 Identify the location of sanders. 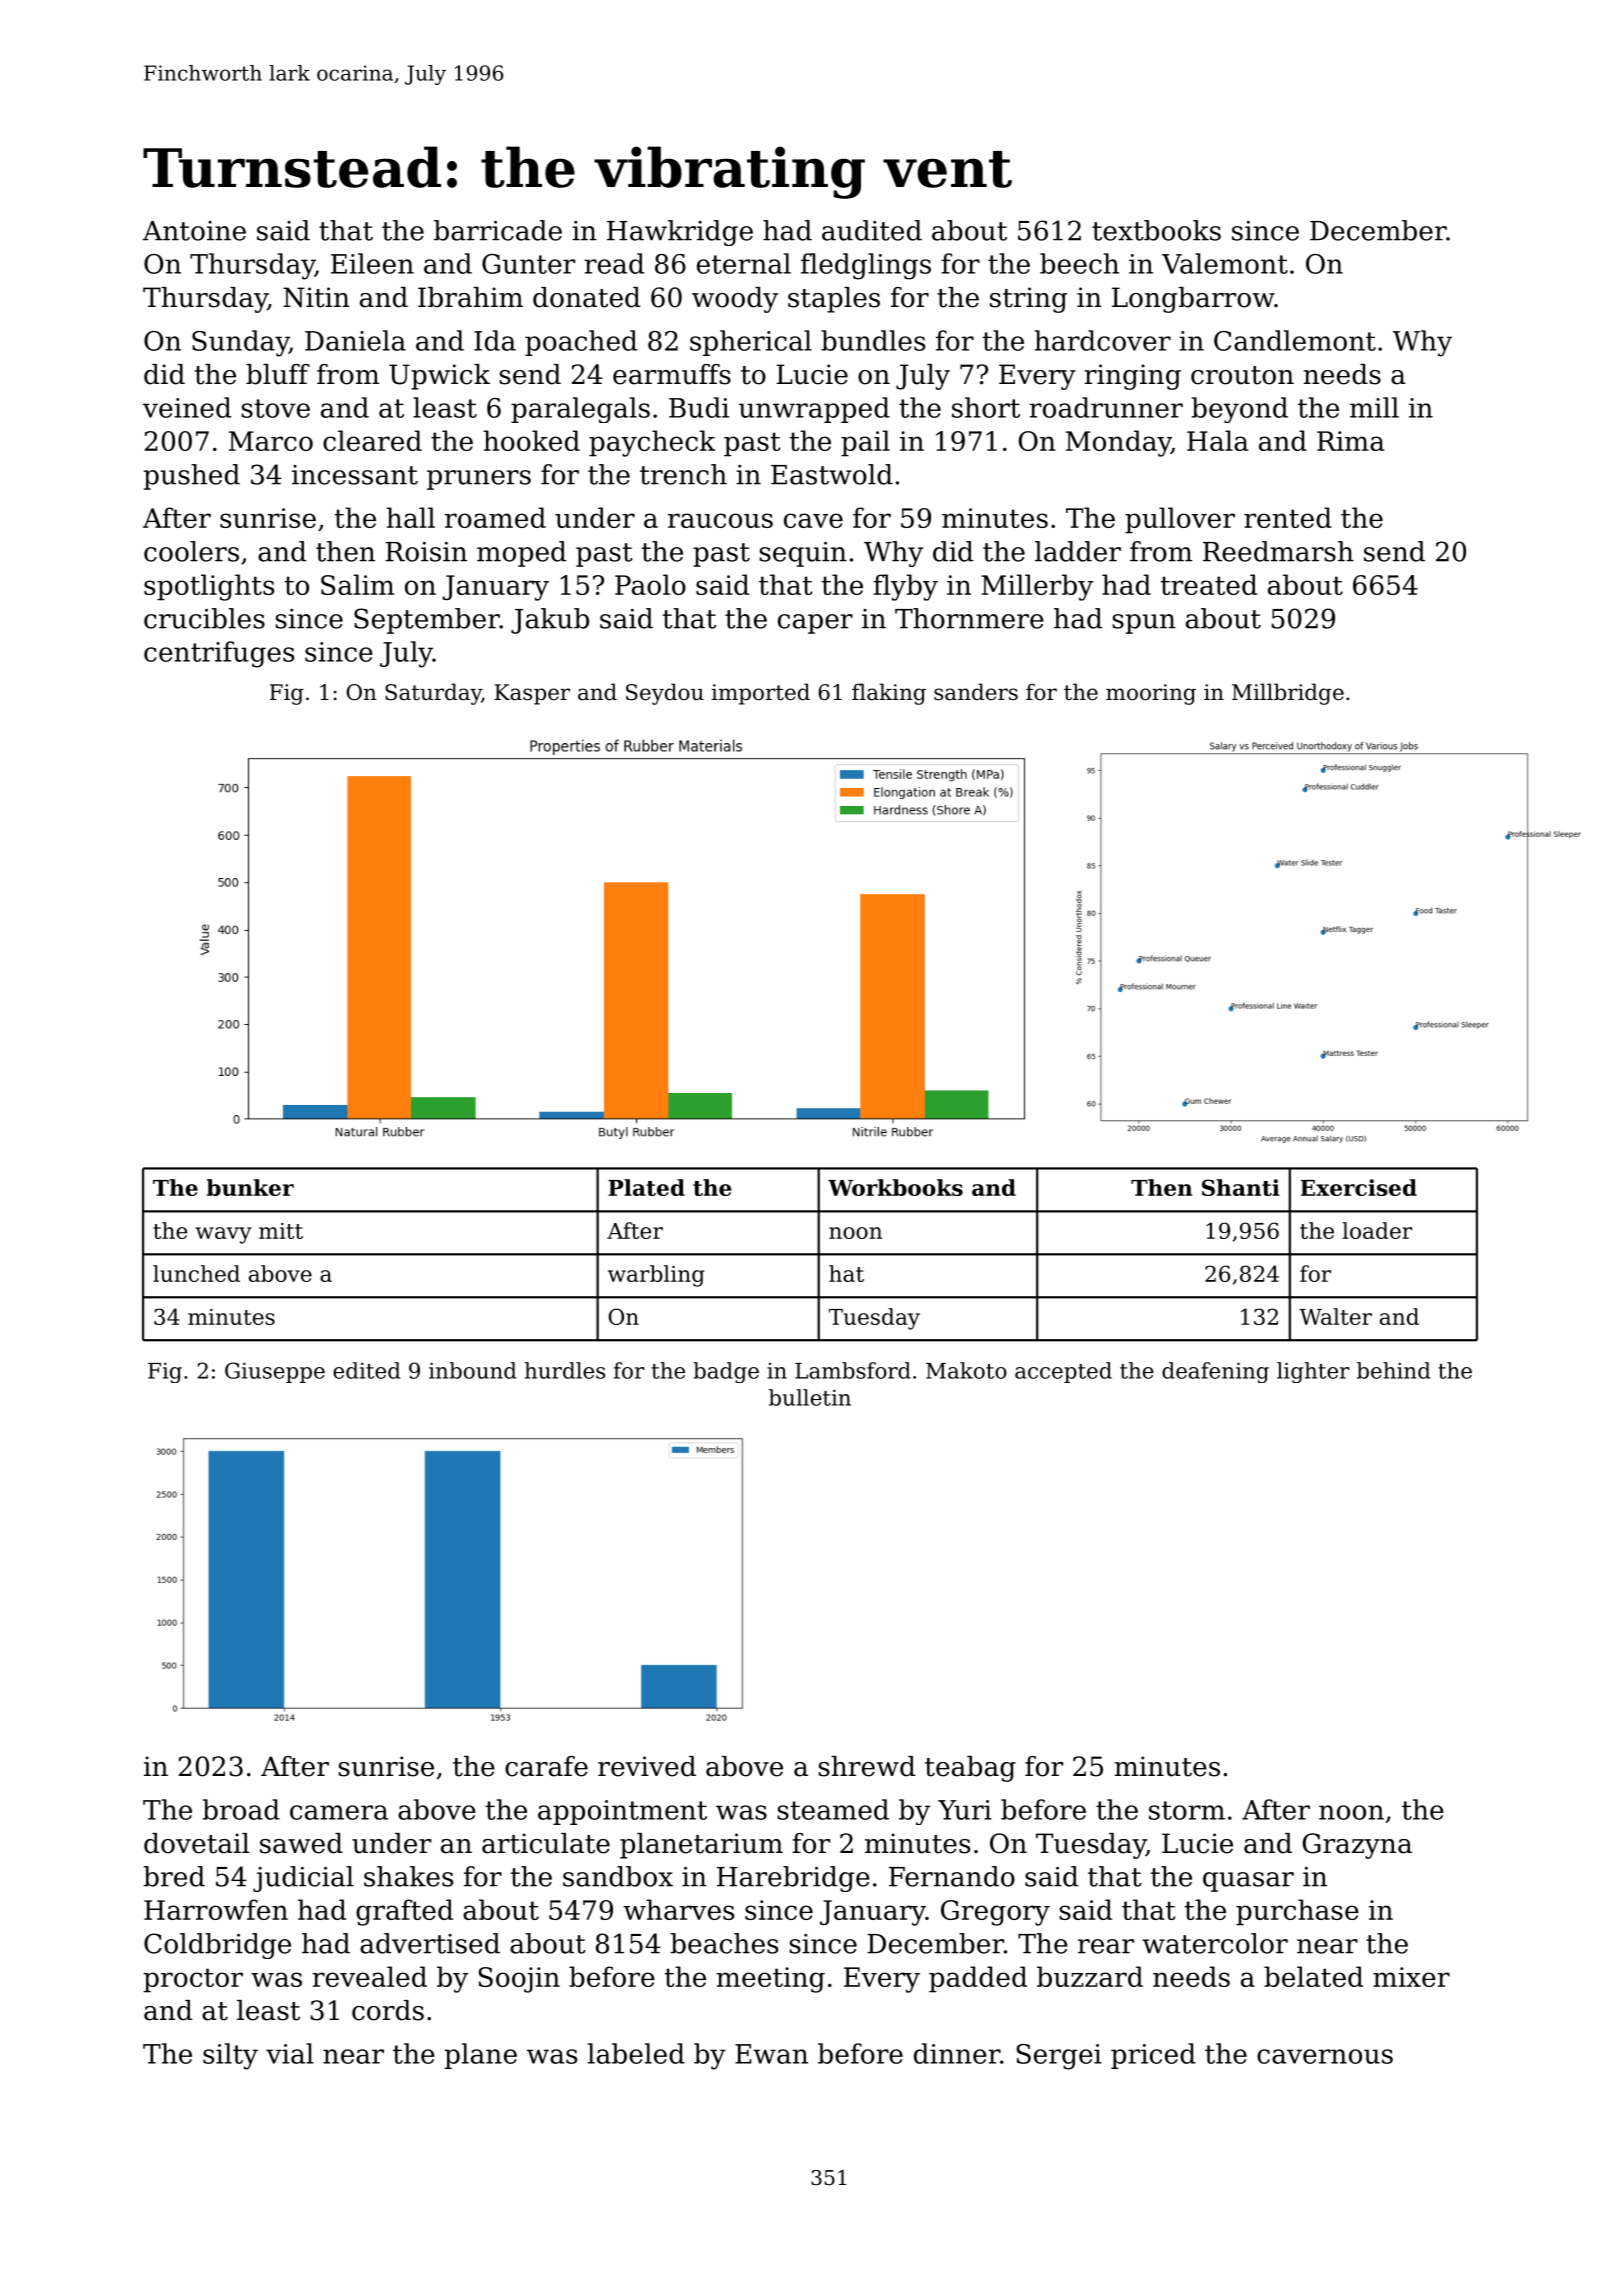
(976, 692).
